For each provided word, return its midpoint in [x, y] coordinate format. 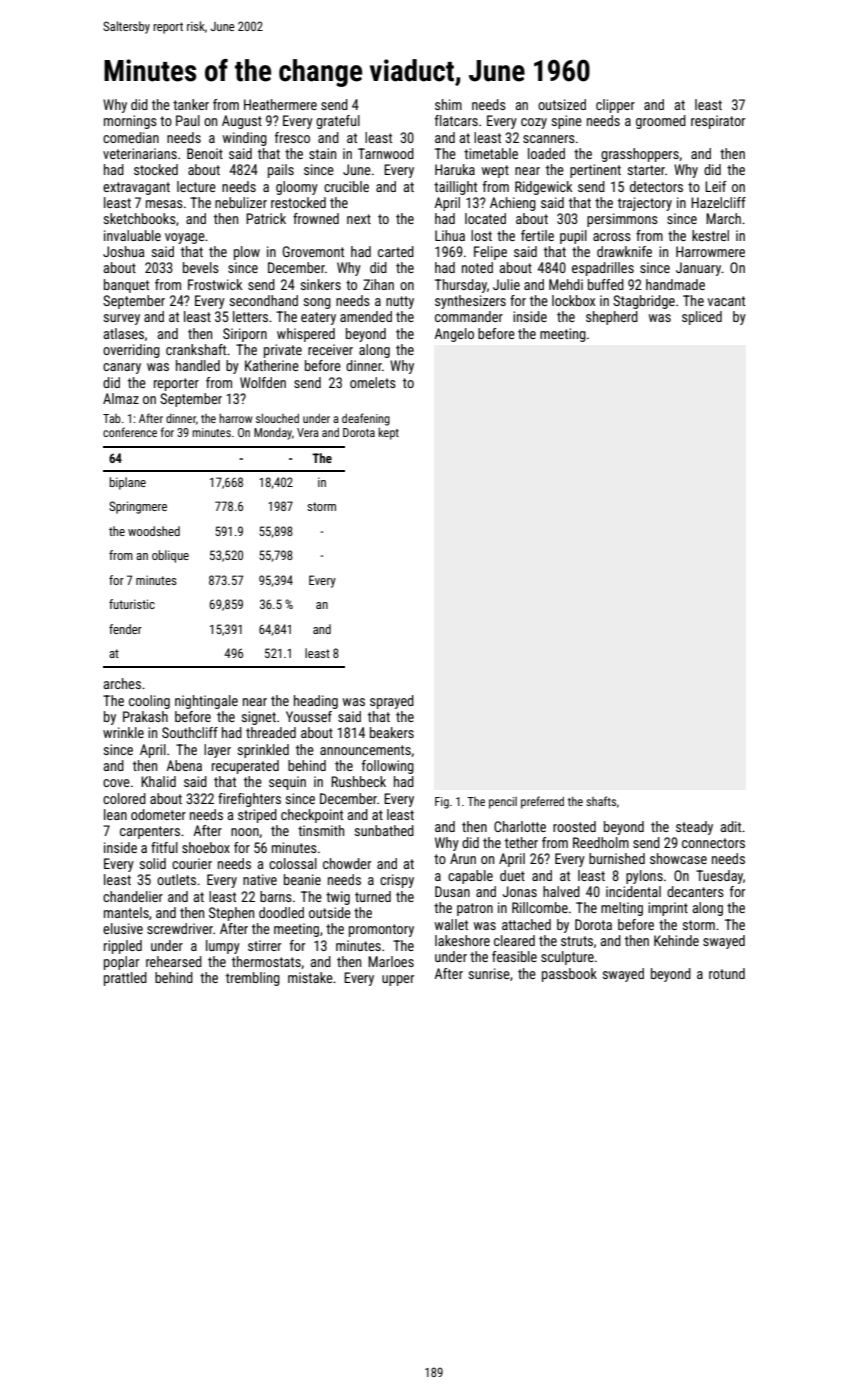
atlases [124, 333]
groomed [661, 122]
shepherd [612, 318]
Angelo [454, 335]
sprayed [392, 702]
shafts [601, 801]
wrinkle [123, 732]
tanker [191, 104]
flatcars [456, 120]
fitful [164, 847]
